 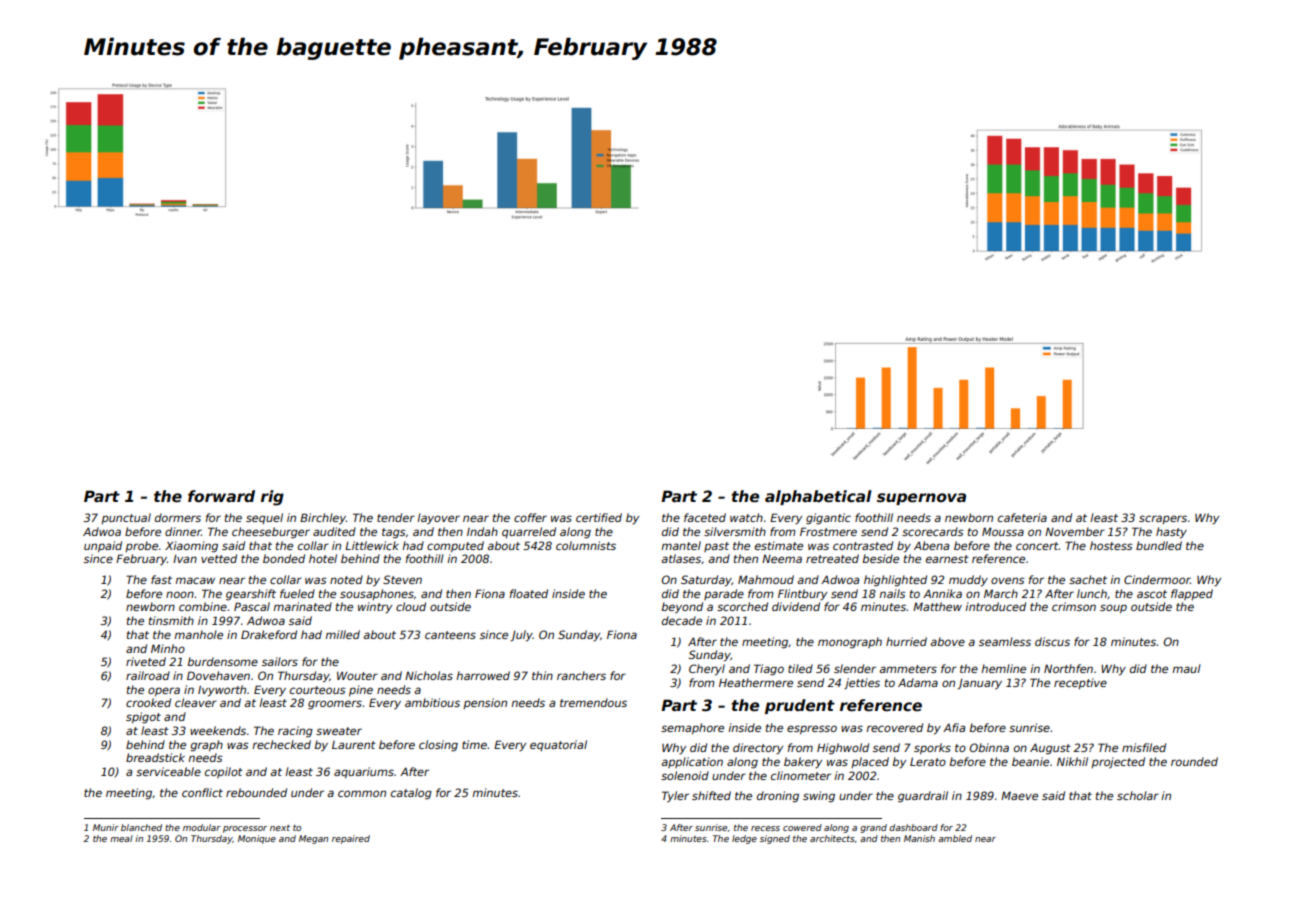 What do you see at coordinates (126, 518) in the image?
I see `punctual` at bounding box center [126, 518].
